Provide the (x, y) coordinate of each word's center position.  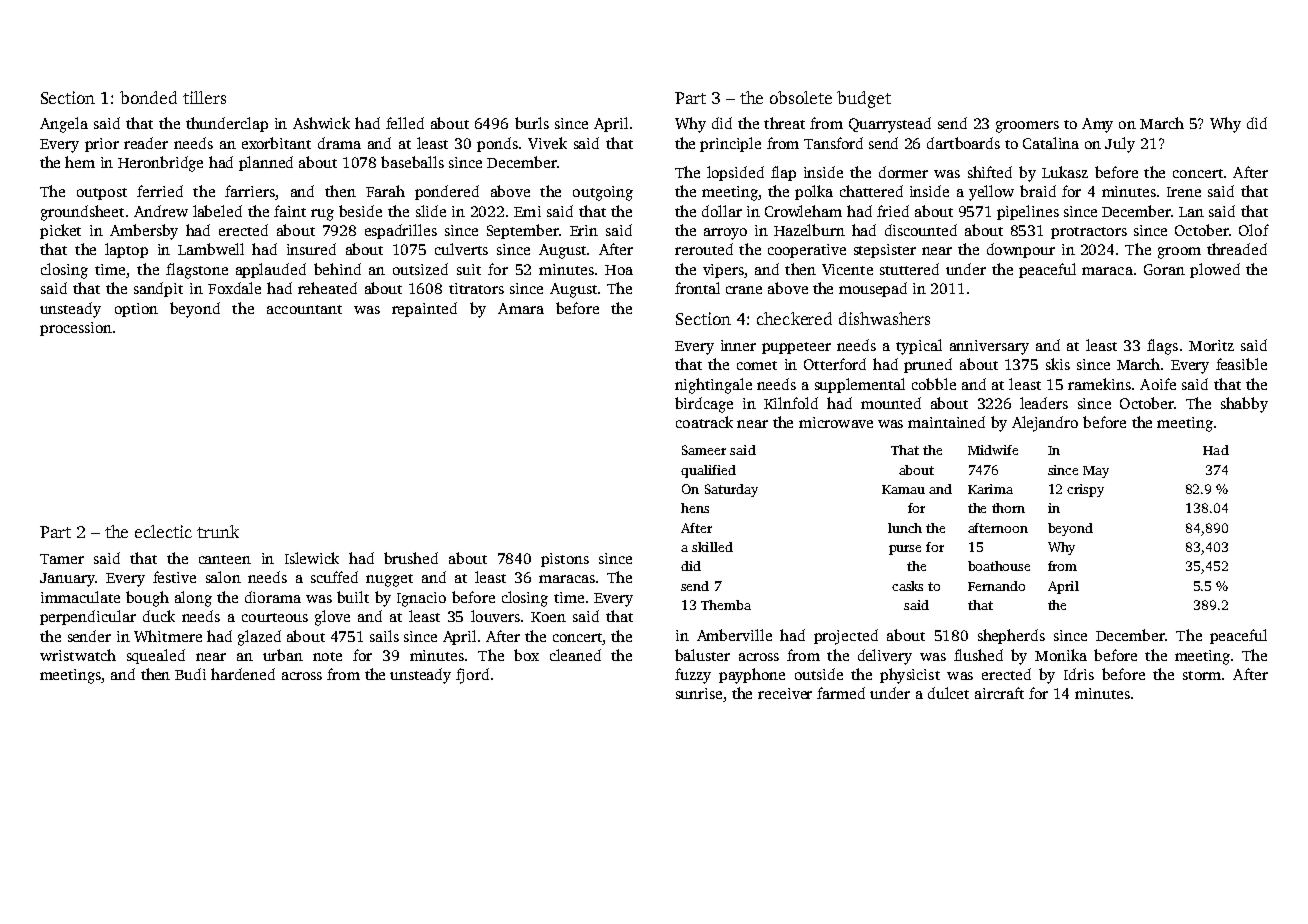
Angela (64, 125)
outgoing (603, 193)
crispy (1085, 490)
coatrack (704, 422)
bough (147, 599)
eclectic (163, 531)
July (1120, 145)
